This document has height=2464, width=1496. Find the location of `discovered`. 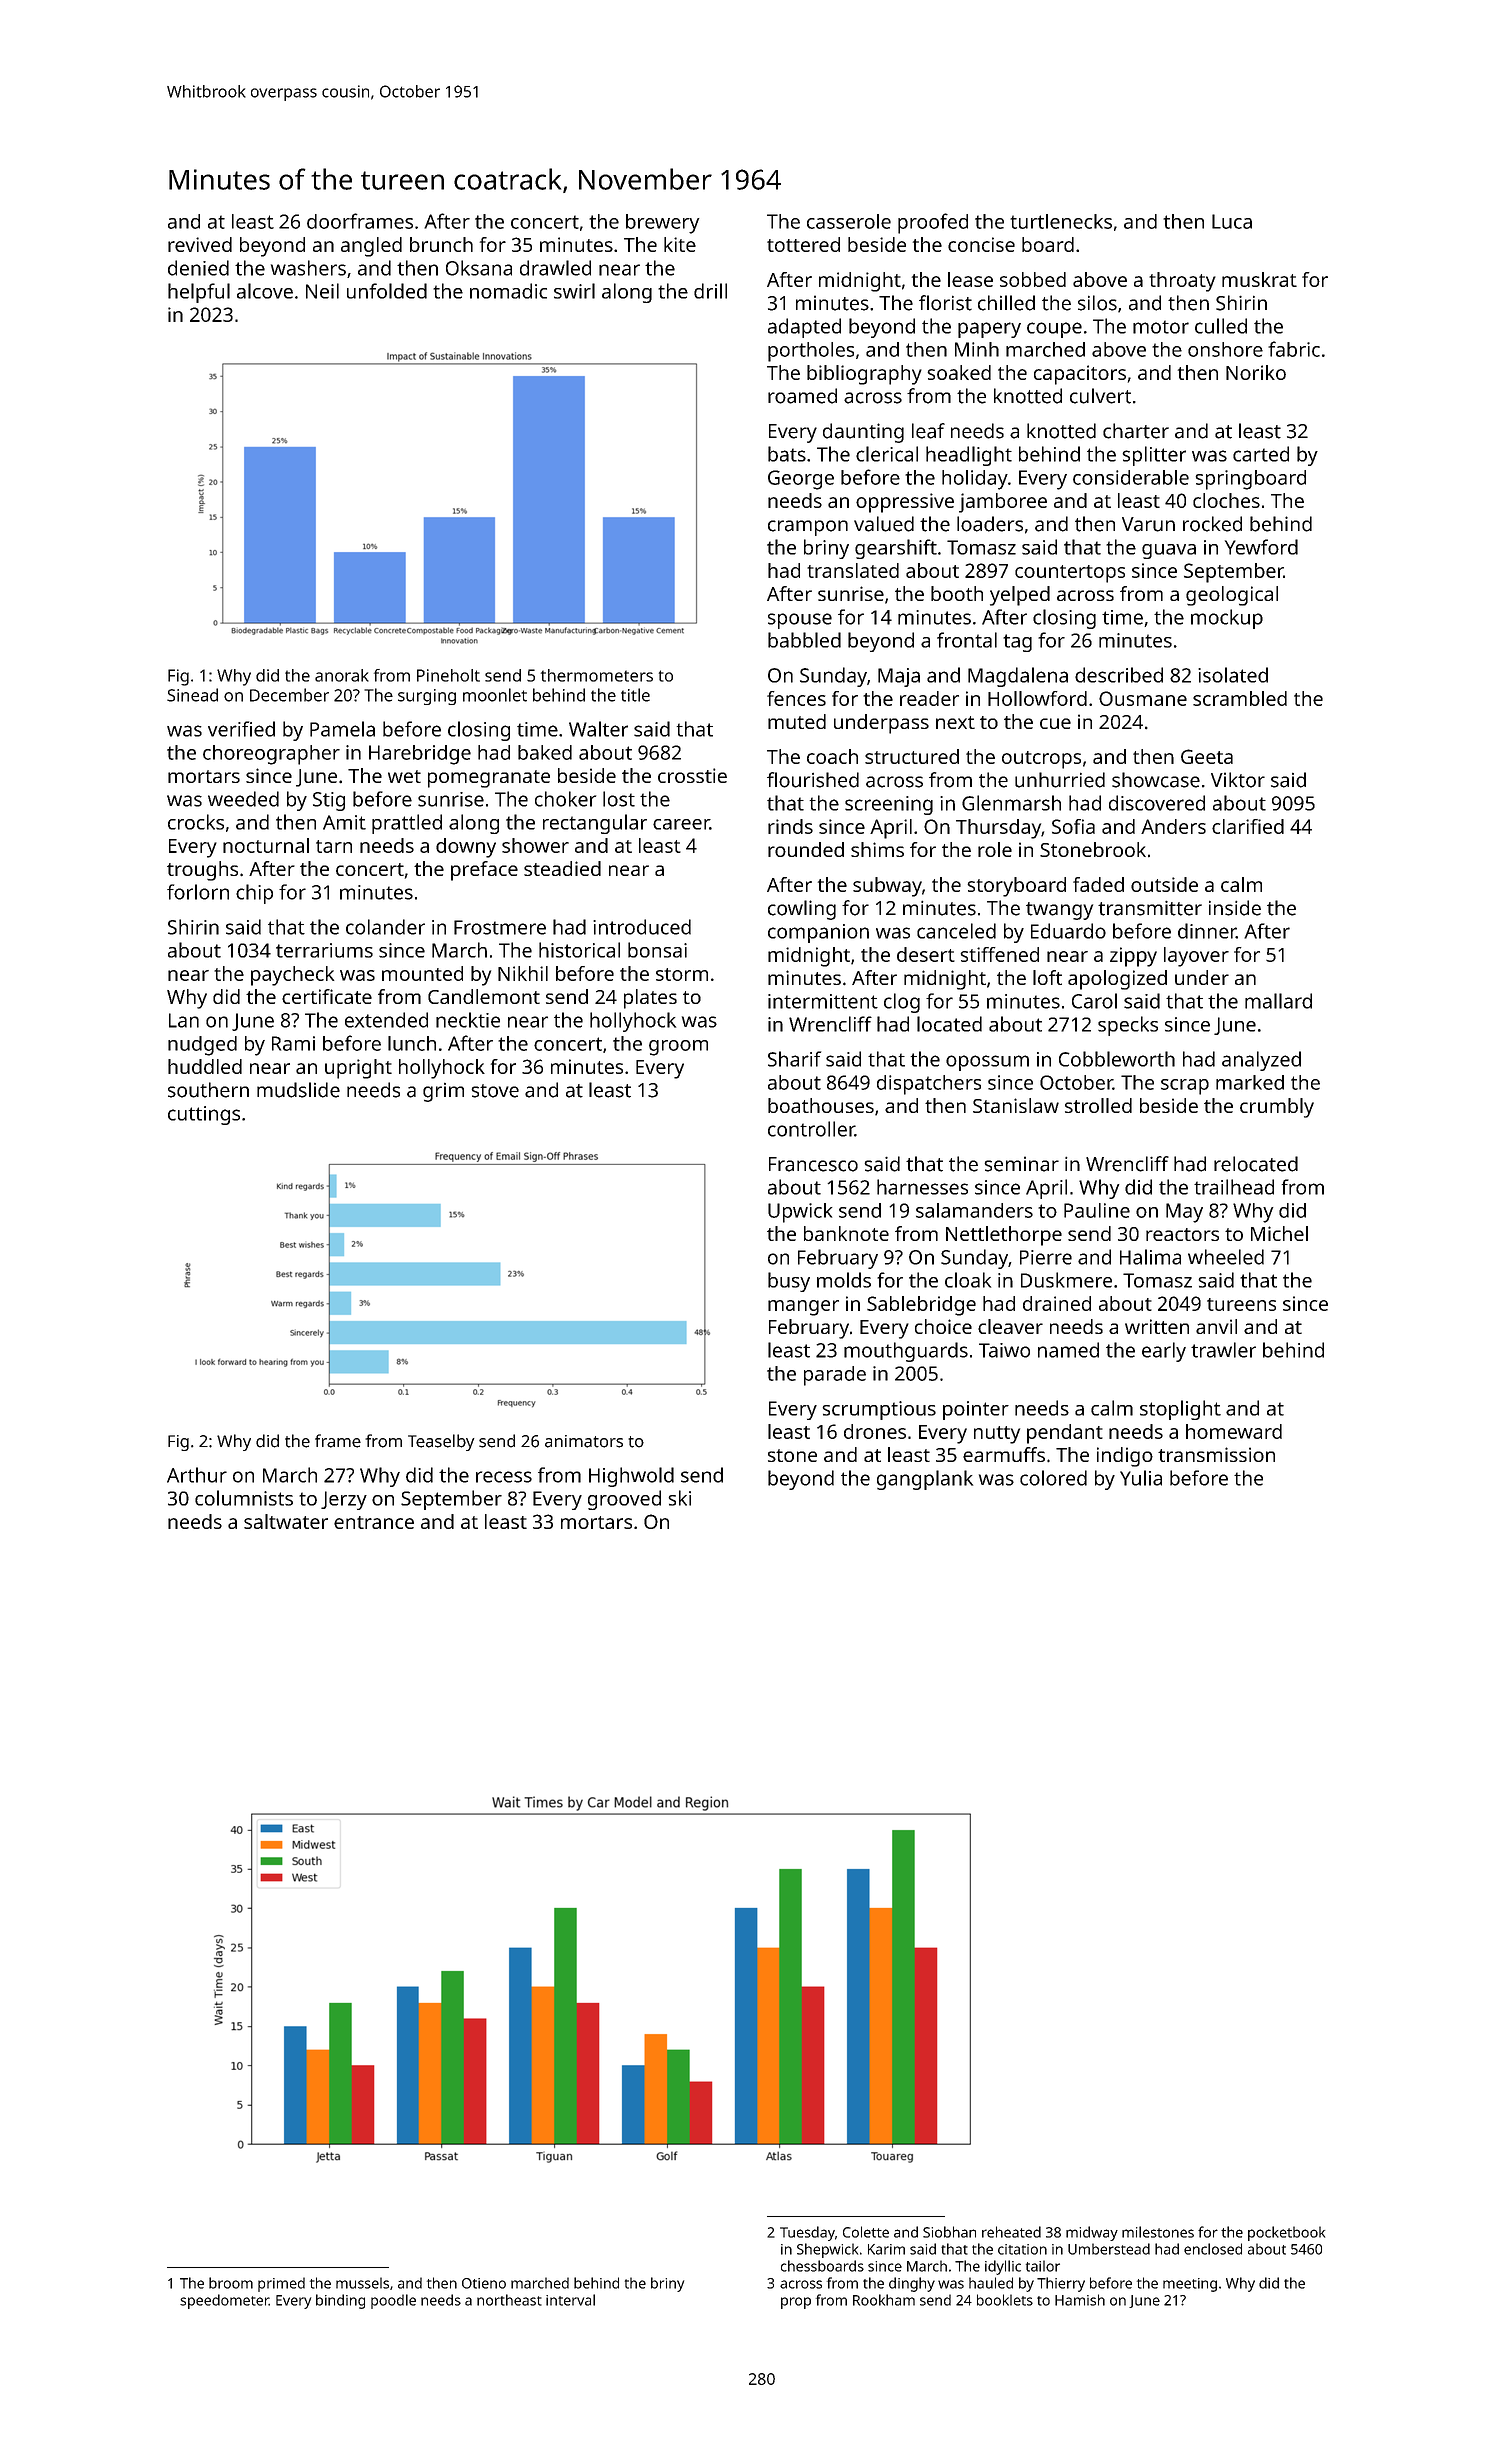

discovered is located at coordinates (1157, 803).
